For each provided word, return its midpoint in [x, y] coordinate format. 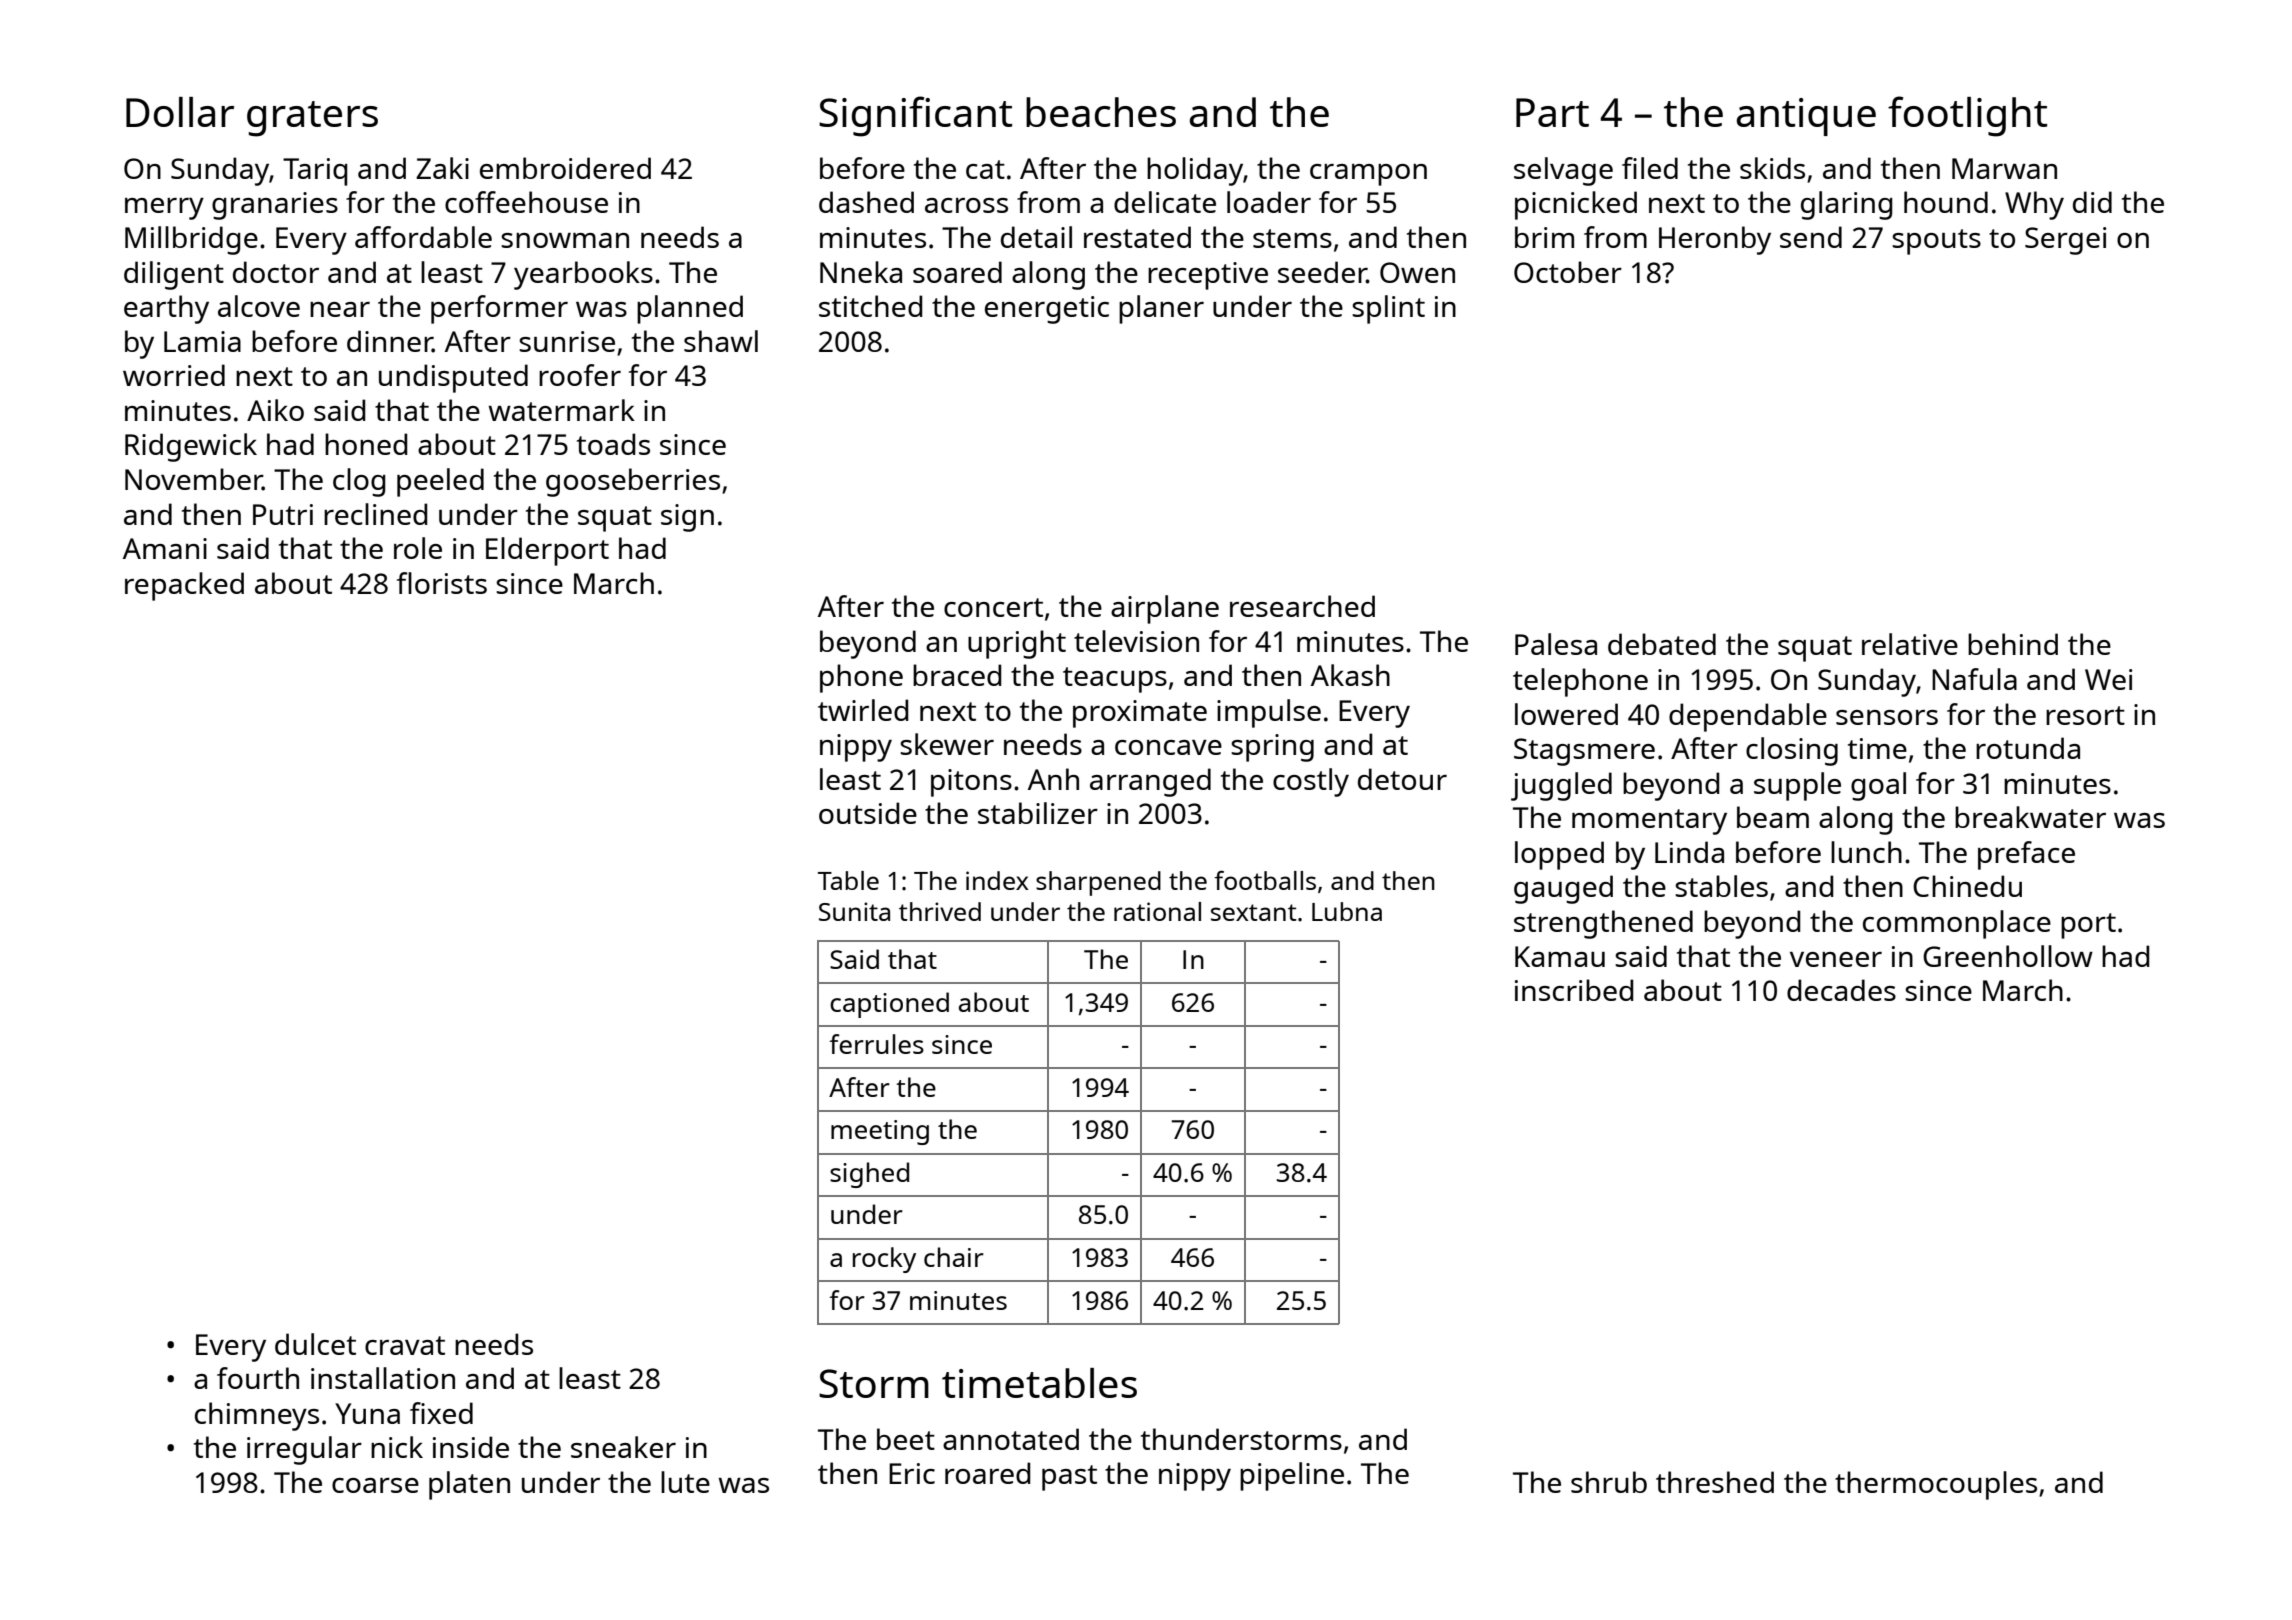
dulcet [315, 1344]
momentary [1649, 822]
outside [868, 813]
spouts [1936, 242]
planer [1161, 309]
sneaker [623, 1447]
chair [954, 1257]
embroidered [565, 168]
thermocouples [1936, 1485]
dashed [866, 202]
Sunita [854, 911]
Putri [283, 514]
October [1568, 272]
